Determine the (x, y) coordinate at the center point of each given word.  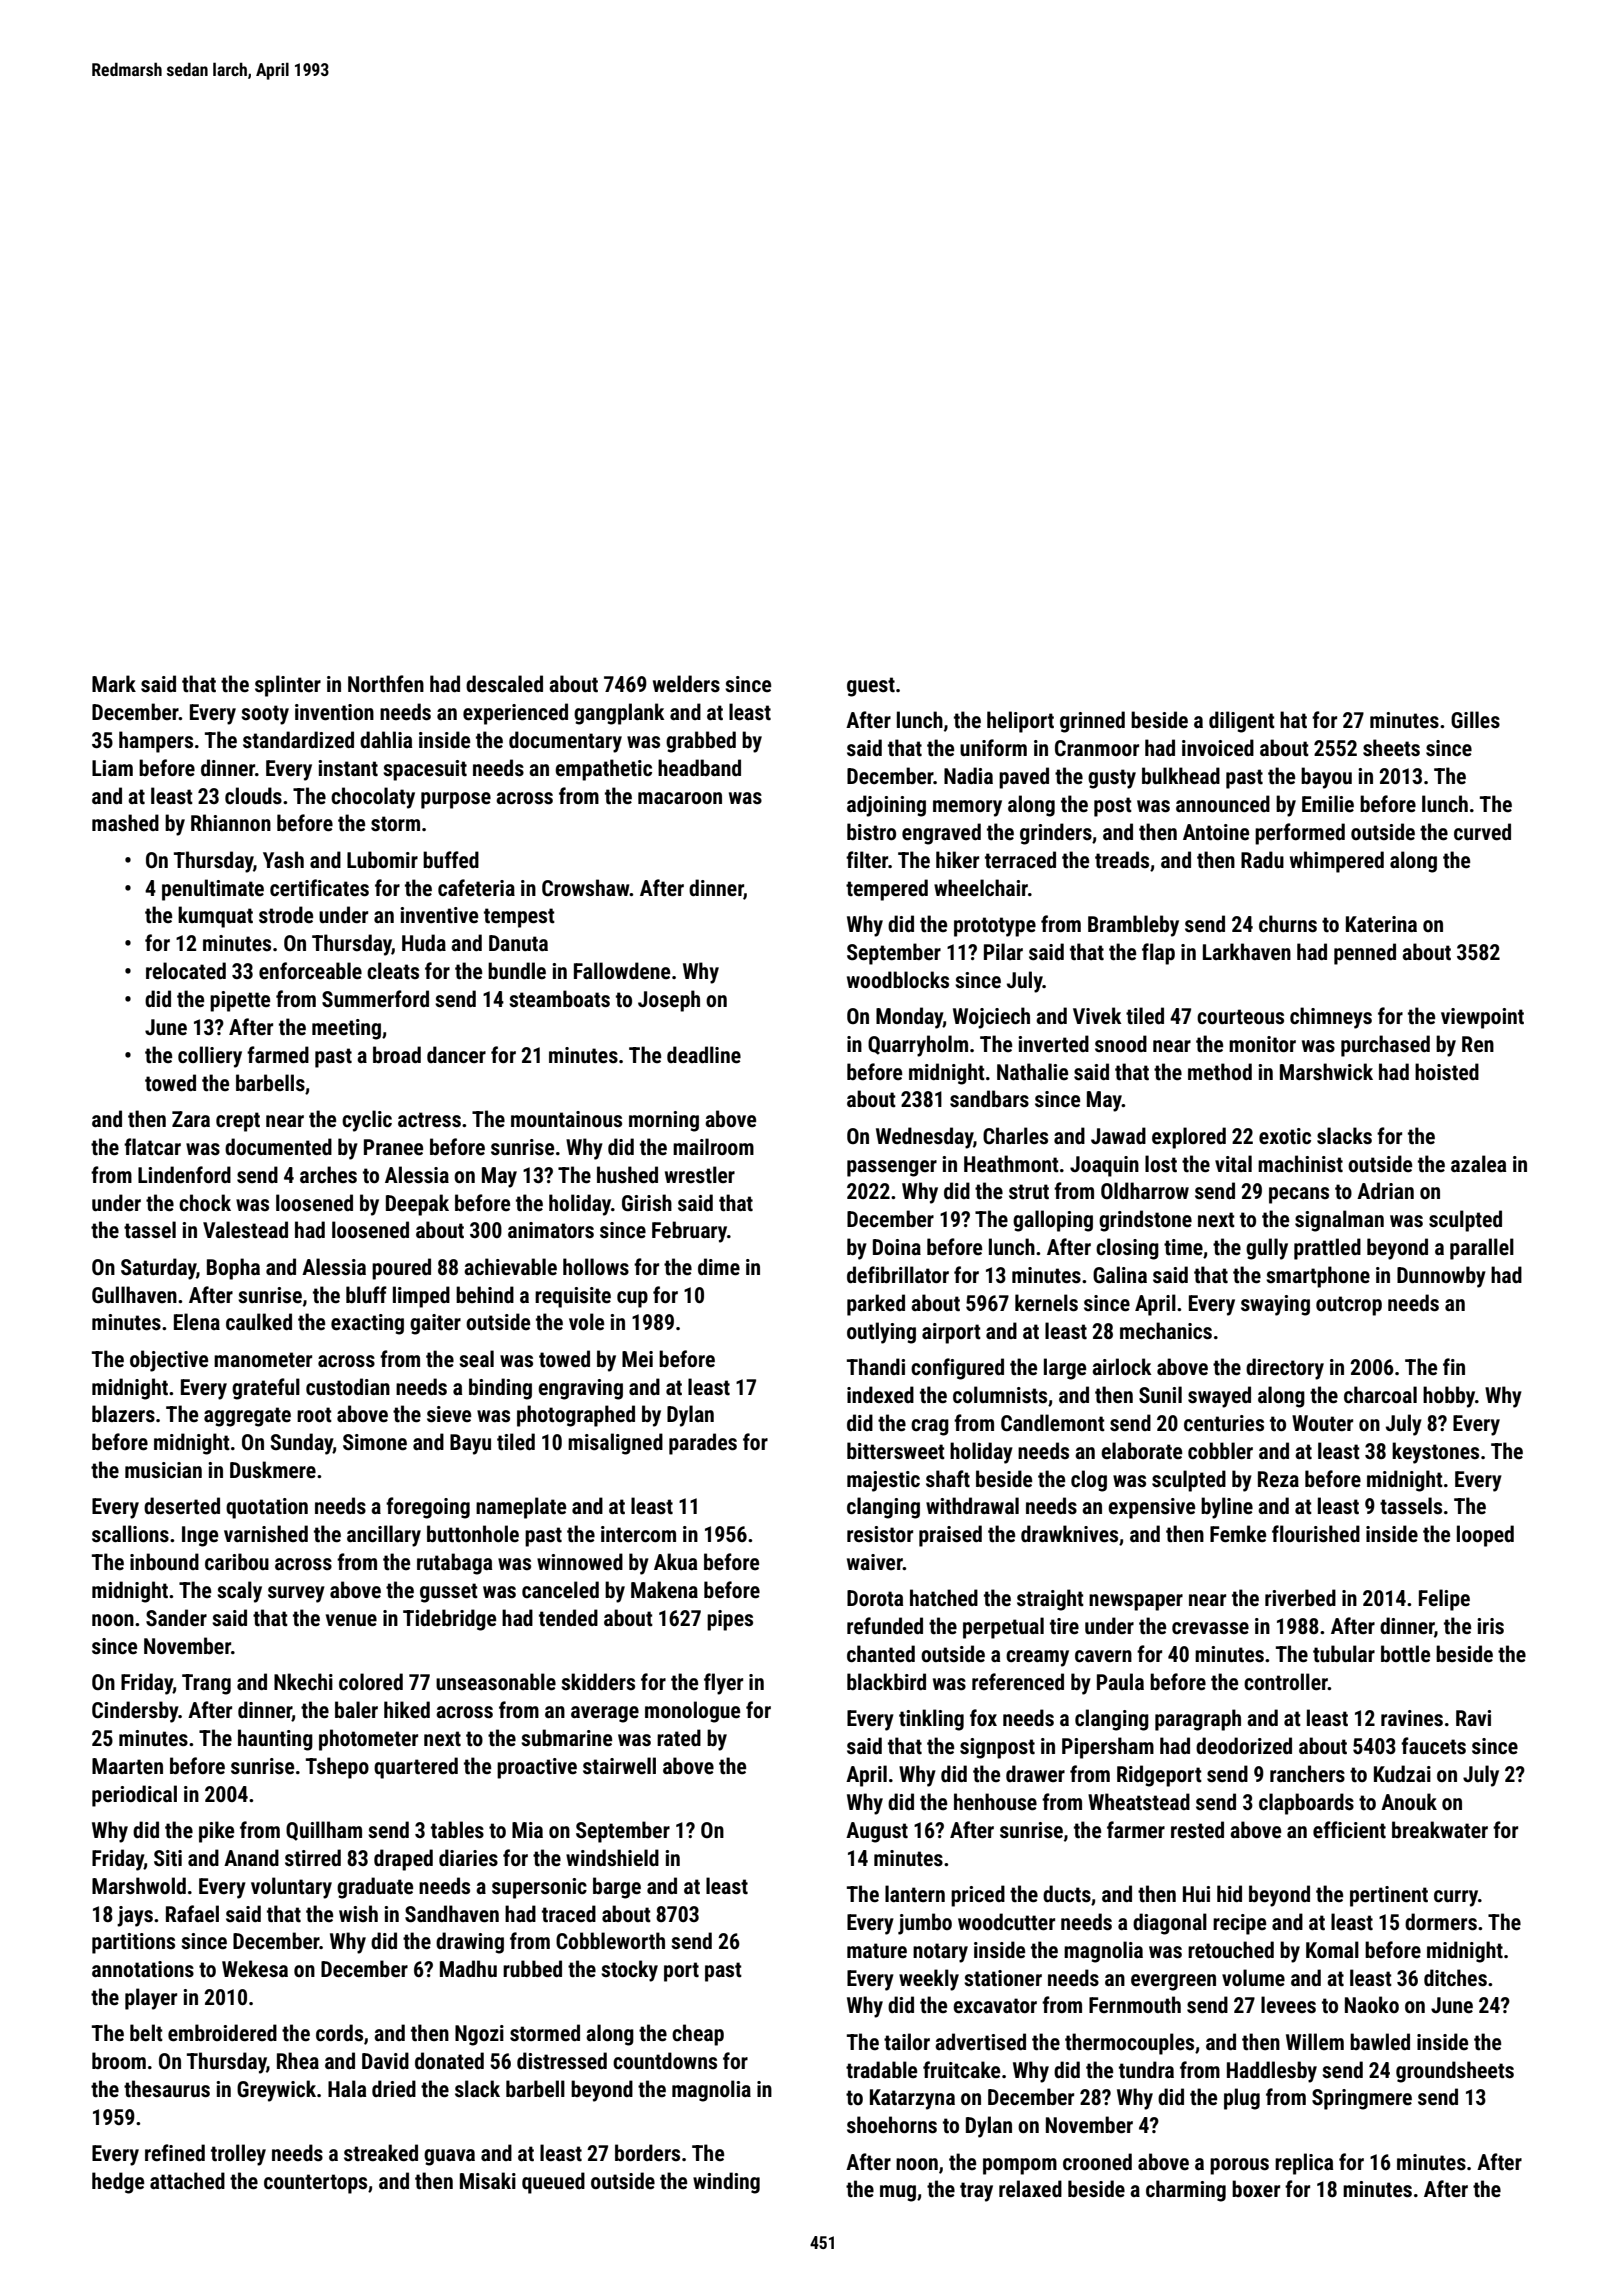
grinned (1092, 722)
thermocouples (1129, 2044)
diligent (1242, 722)
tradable (881, 2069)
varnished (266, 1533)
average (605, 1714)
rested (1197, 1830)
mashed (125, 823)
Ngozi (479, 2035)
